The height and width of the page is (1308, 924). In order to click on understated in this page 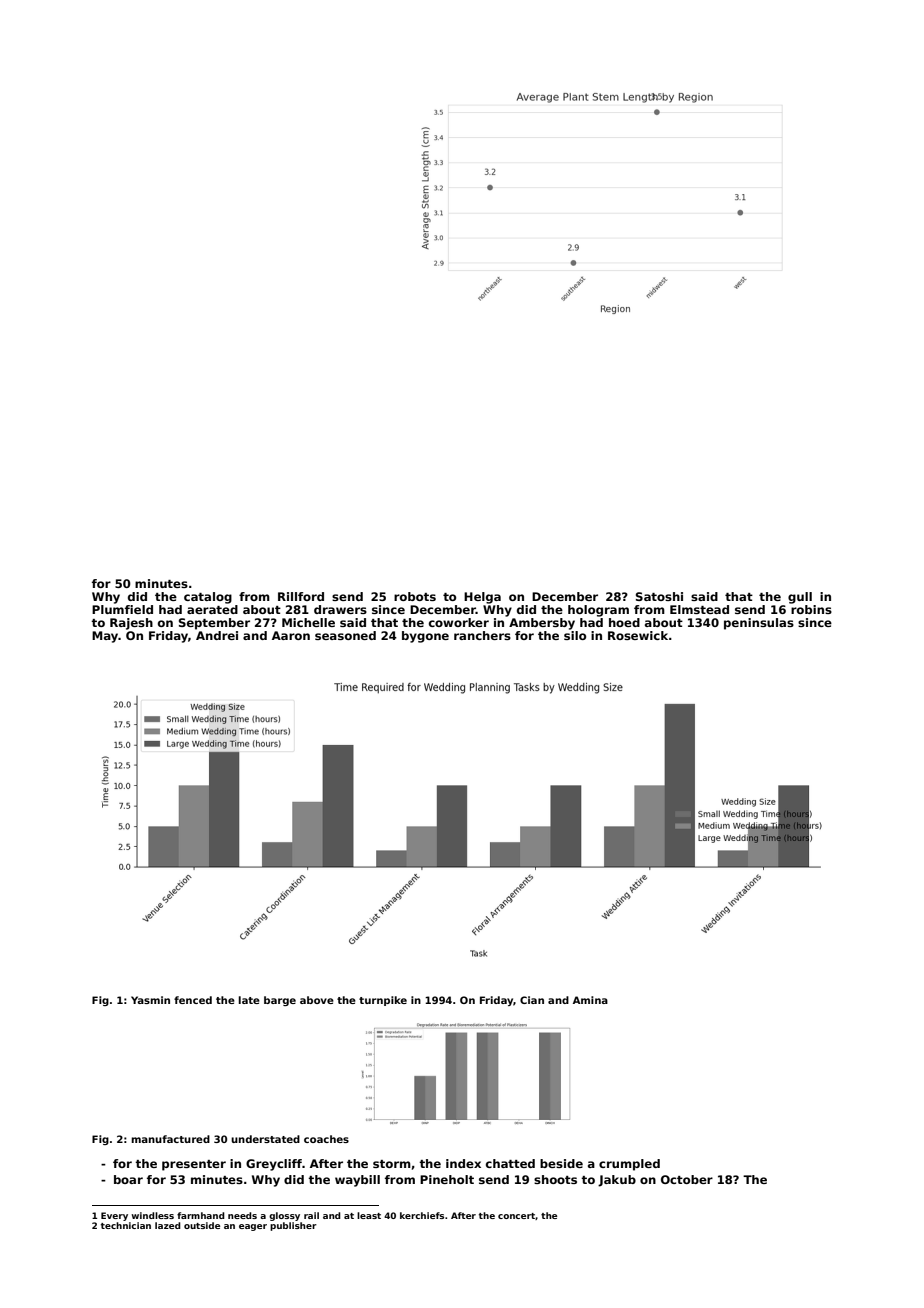, I will do `click(265, 1139)`.
